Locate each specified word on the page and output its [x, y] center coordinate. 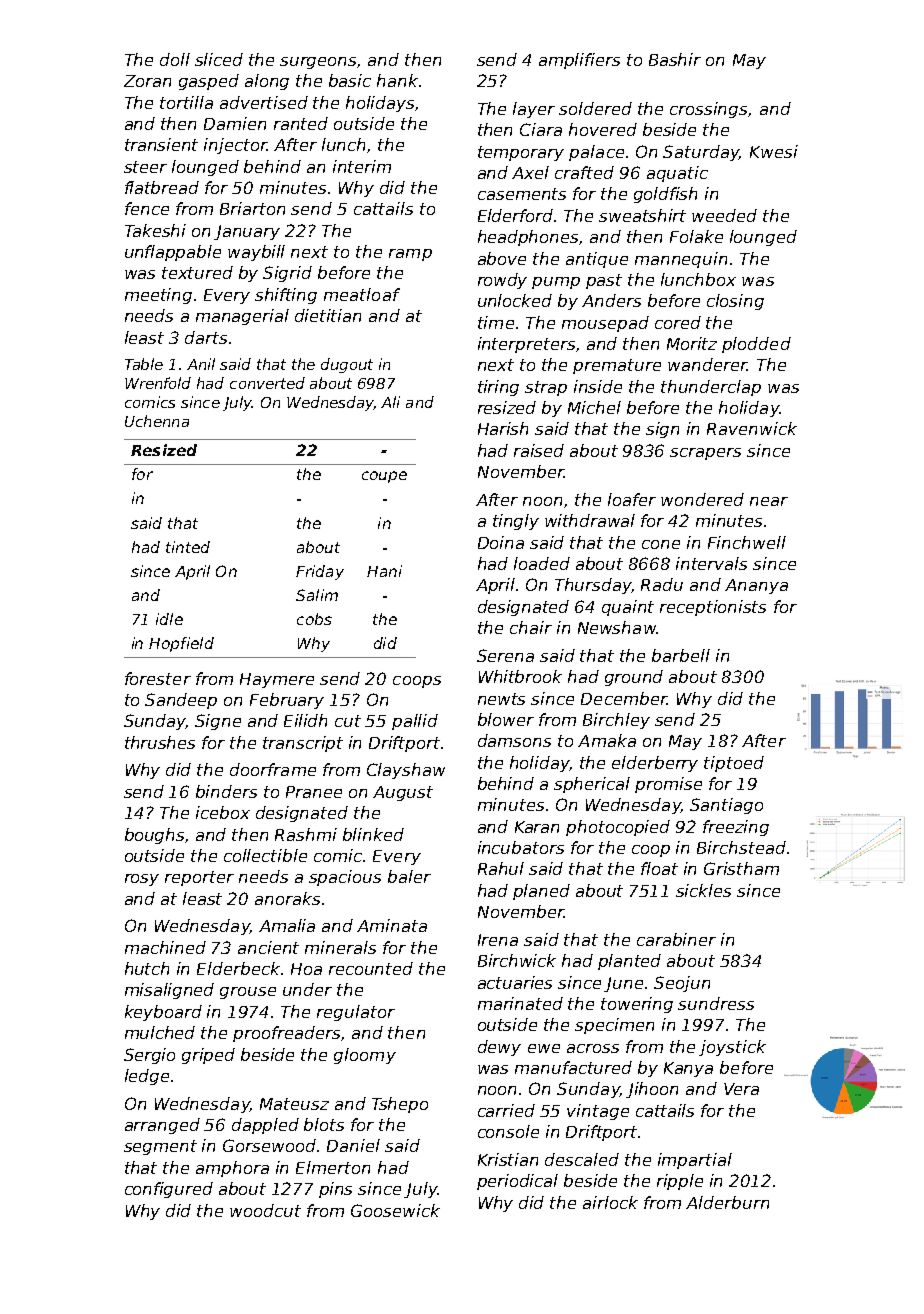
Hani [384, 571]
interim [362, 166]
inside [598, 386]
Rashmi [306, 834]
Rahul [501, 868]
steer [145, 167]
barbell [681, 655]
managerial [242, 317]
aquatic [677, 174]
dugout [347, 365]
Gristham [741, 868]
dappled [265, 1126]
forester [158, 678]
